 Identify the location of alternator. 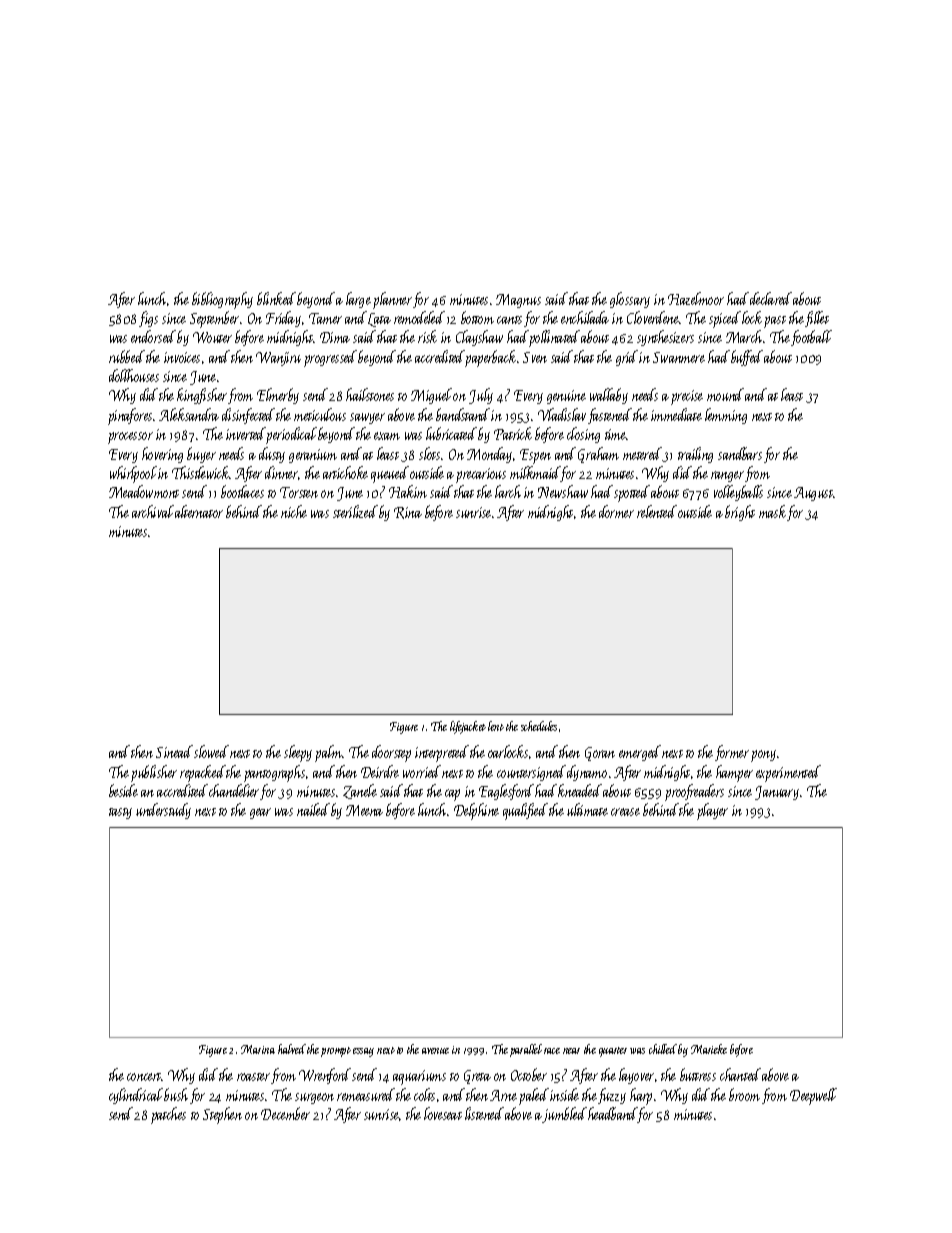
(199, 511).
